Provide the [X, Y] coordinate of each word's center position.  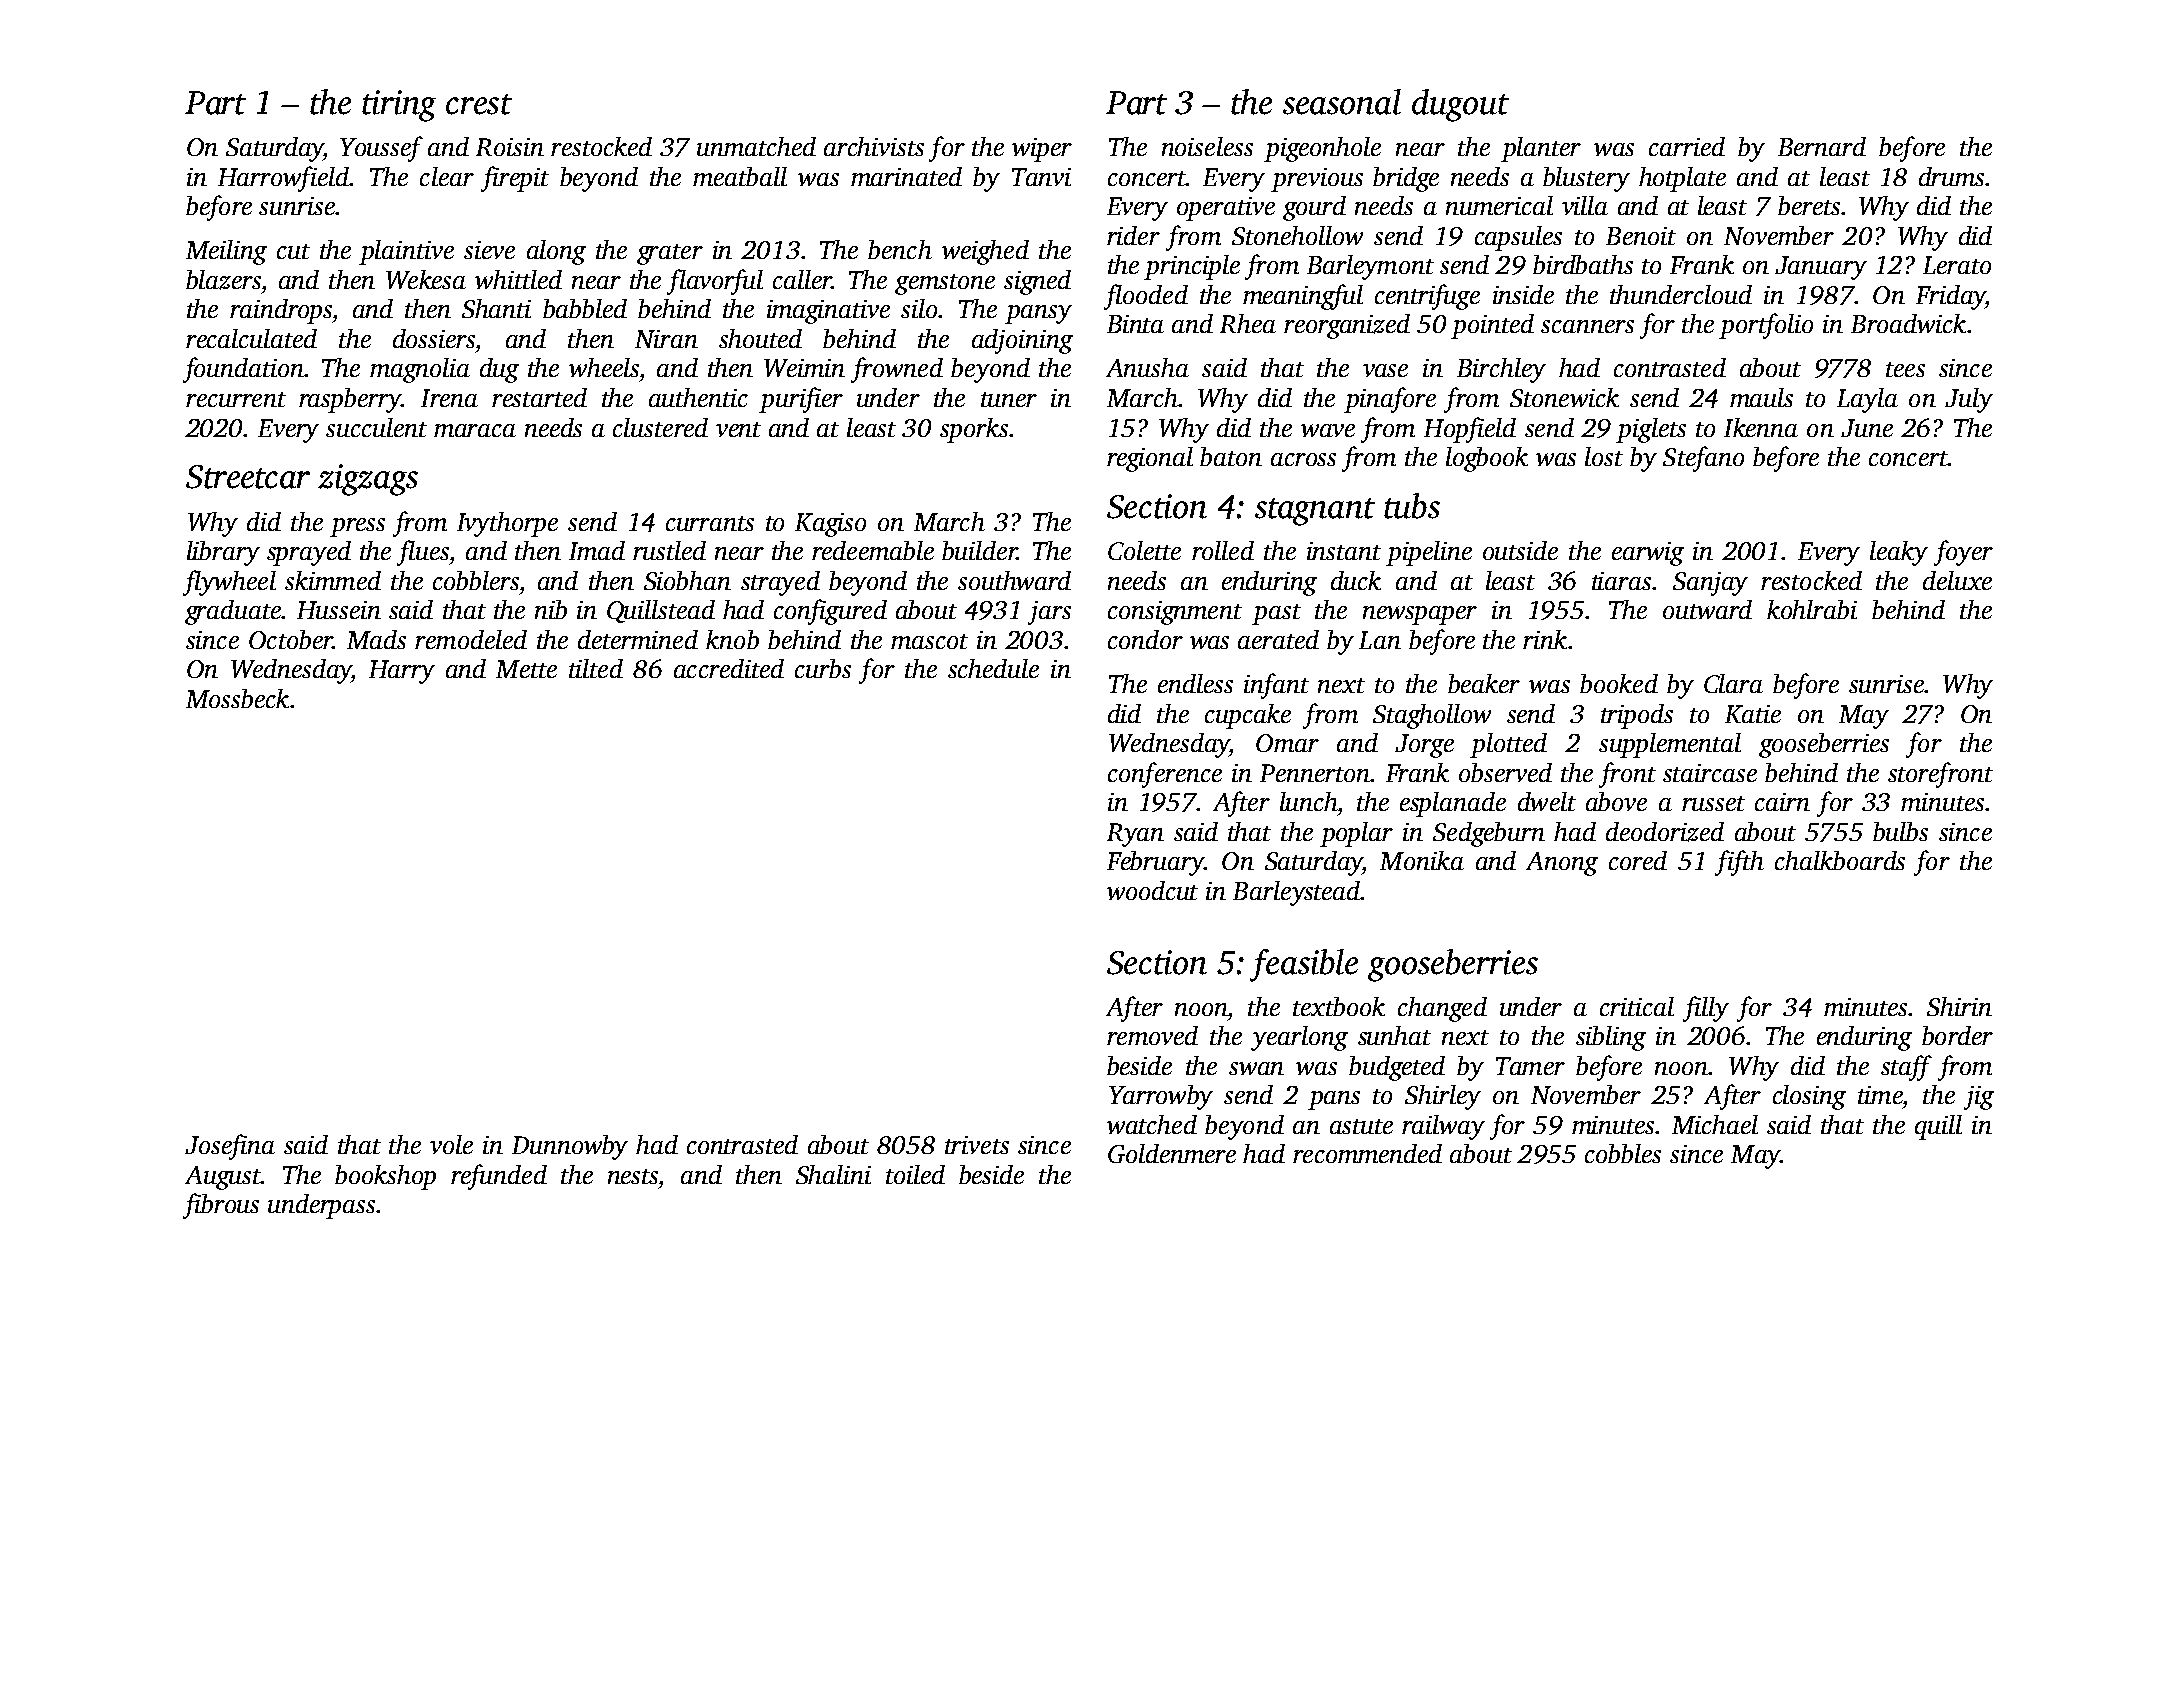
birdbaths [1583, 264]
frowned [897, 370]
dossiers [434, 338]
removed [1152, 1035]
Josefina [230, 1147]
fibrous [221, 1206]
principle [1192, 267]
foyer [1963, 553]
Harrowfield [283, 179]
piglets [1651, 430]
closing [1809, 1097]
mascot [929, 641]
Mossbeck [237, 698]
